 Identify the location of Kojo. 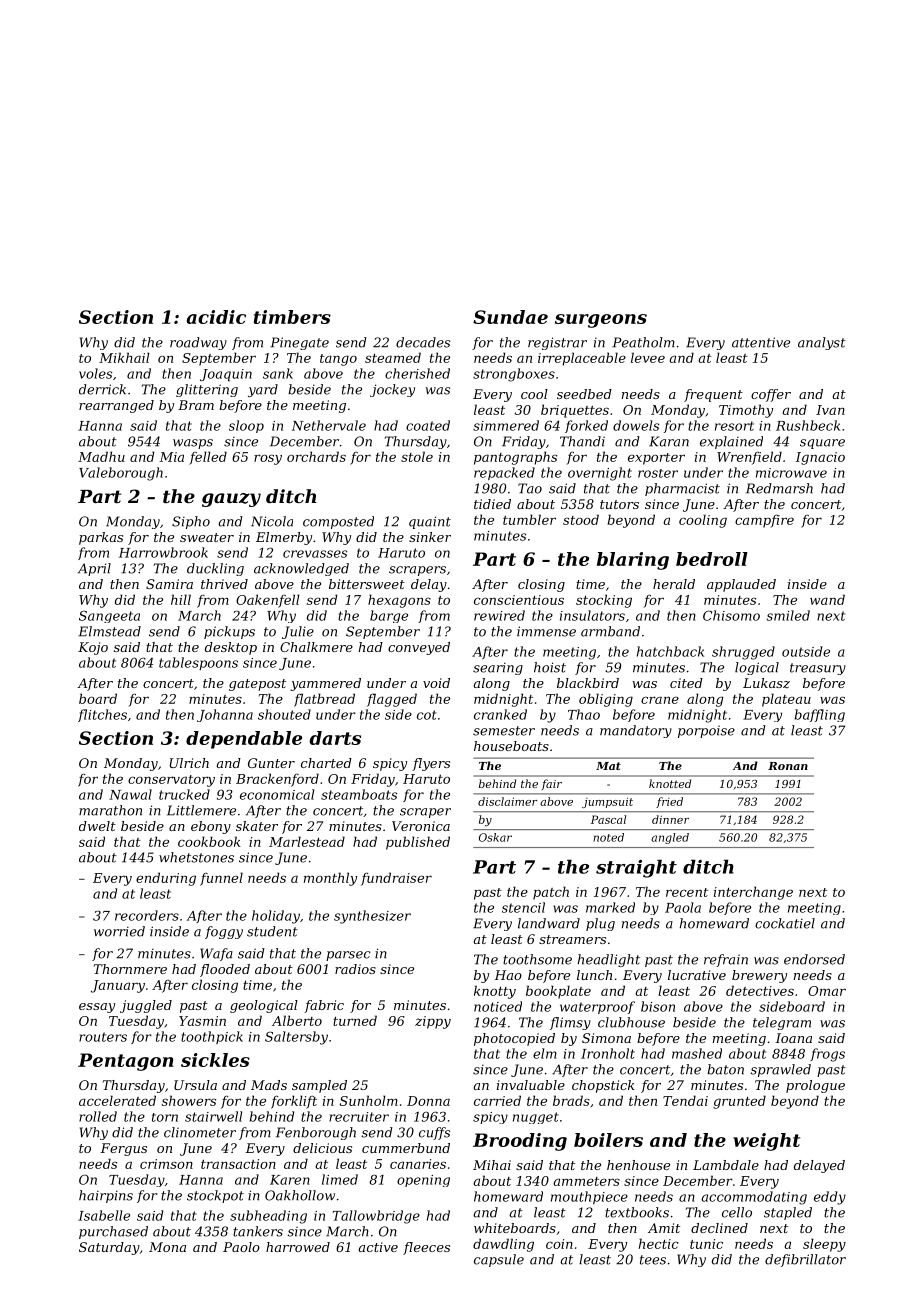
(93, 648).
